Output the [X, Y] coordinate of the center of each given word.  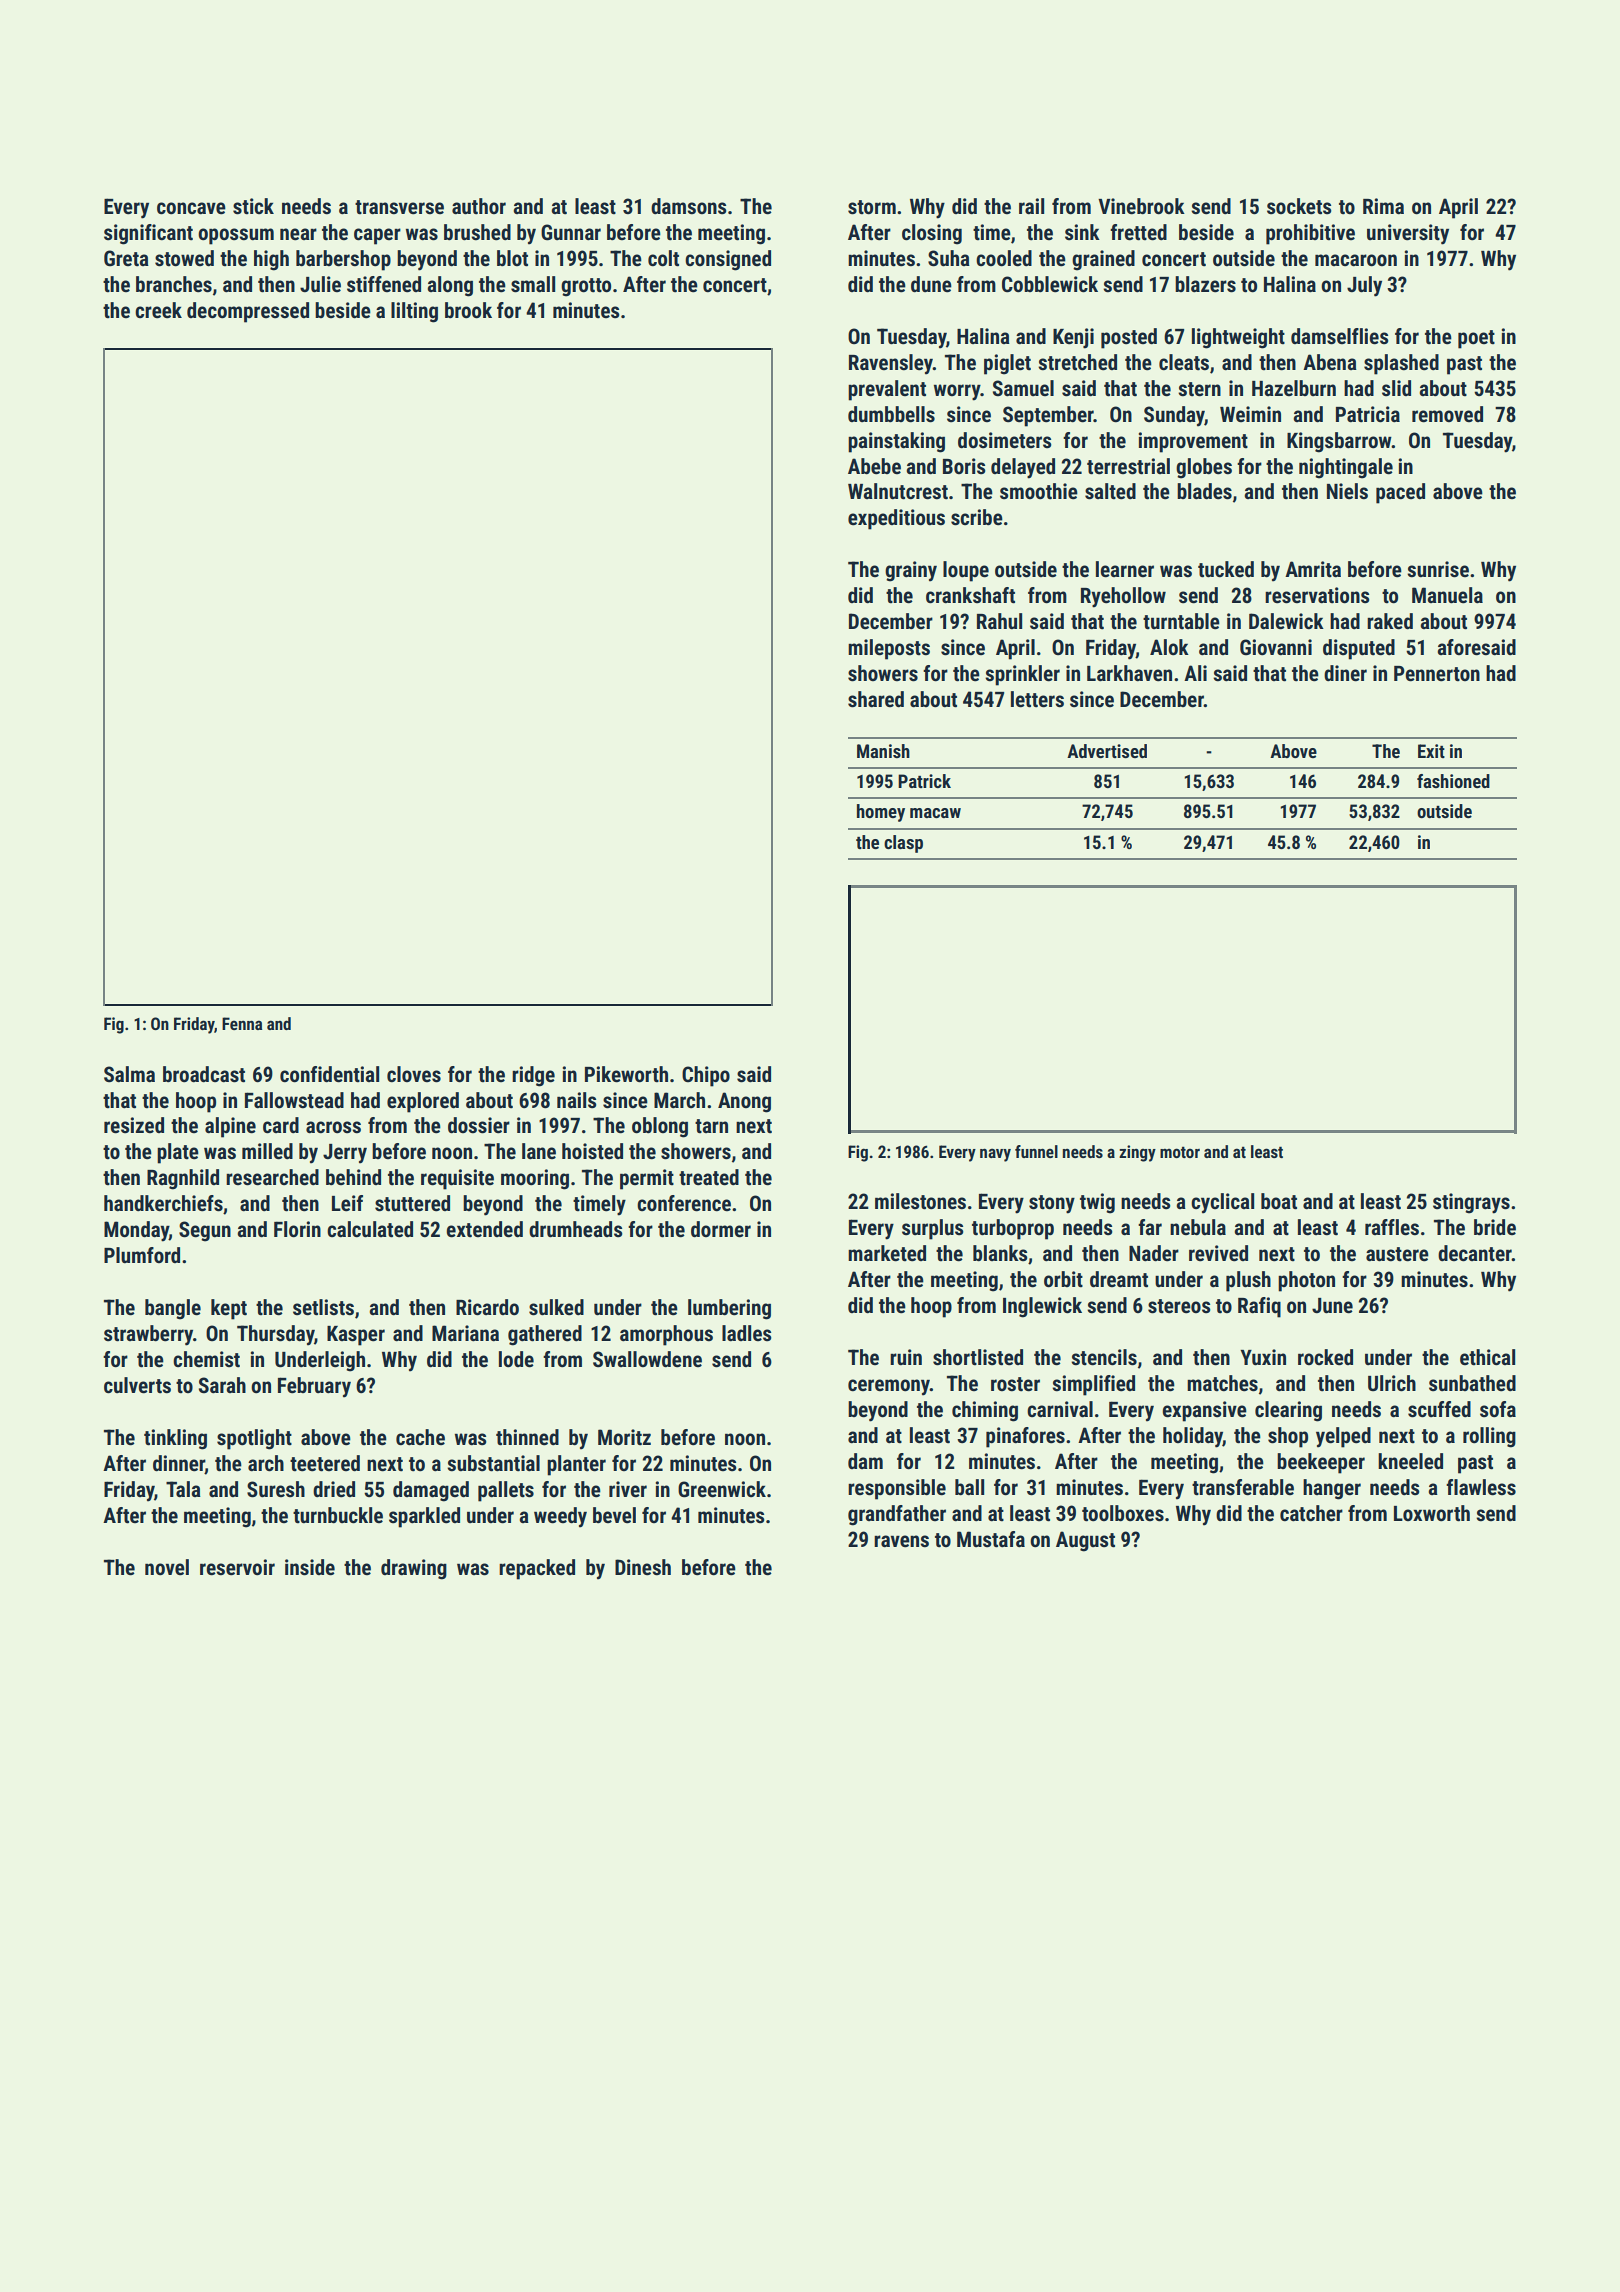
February [314, 1387]
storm [872, 207]
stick [253, 206]
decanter [1475, 1253]
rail [1031, 206]
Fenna [242, 1023]
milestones [920, 1201]
